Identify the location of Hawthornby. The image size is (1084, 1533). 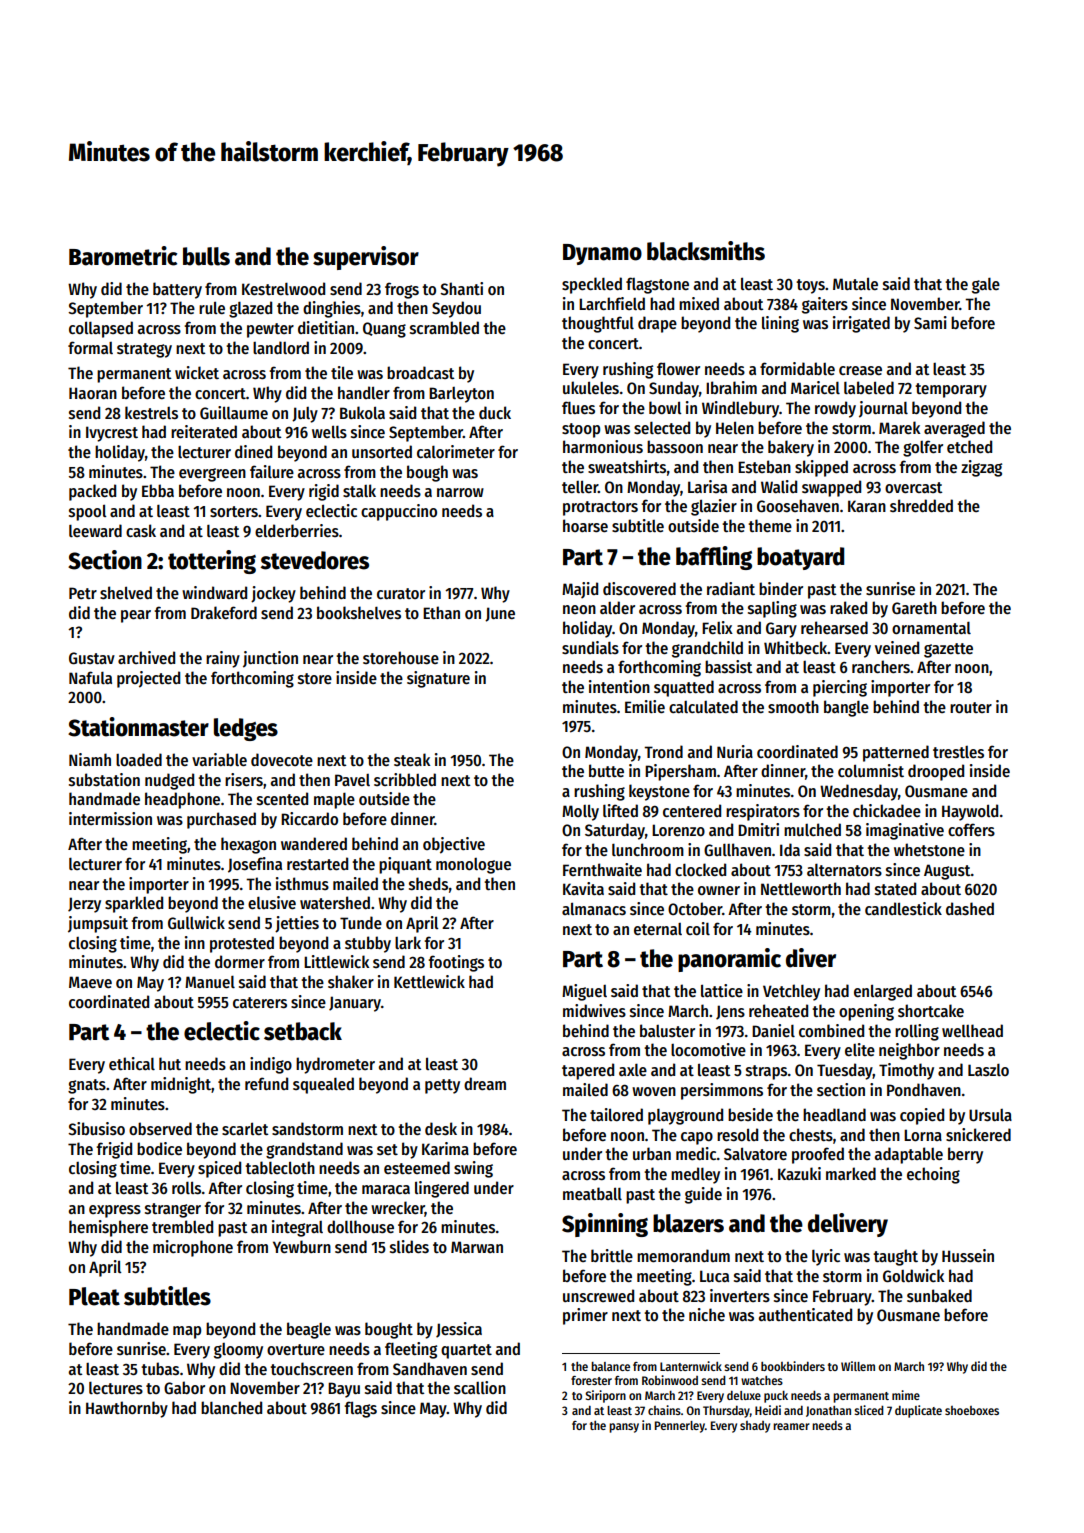
(127, 1409).
